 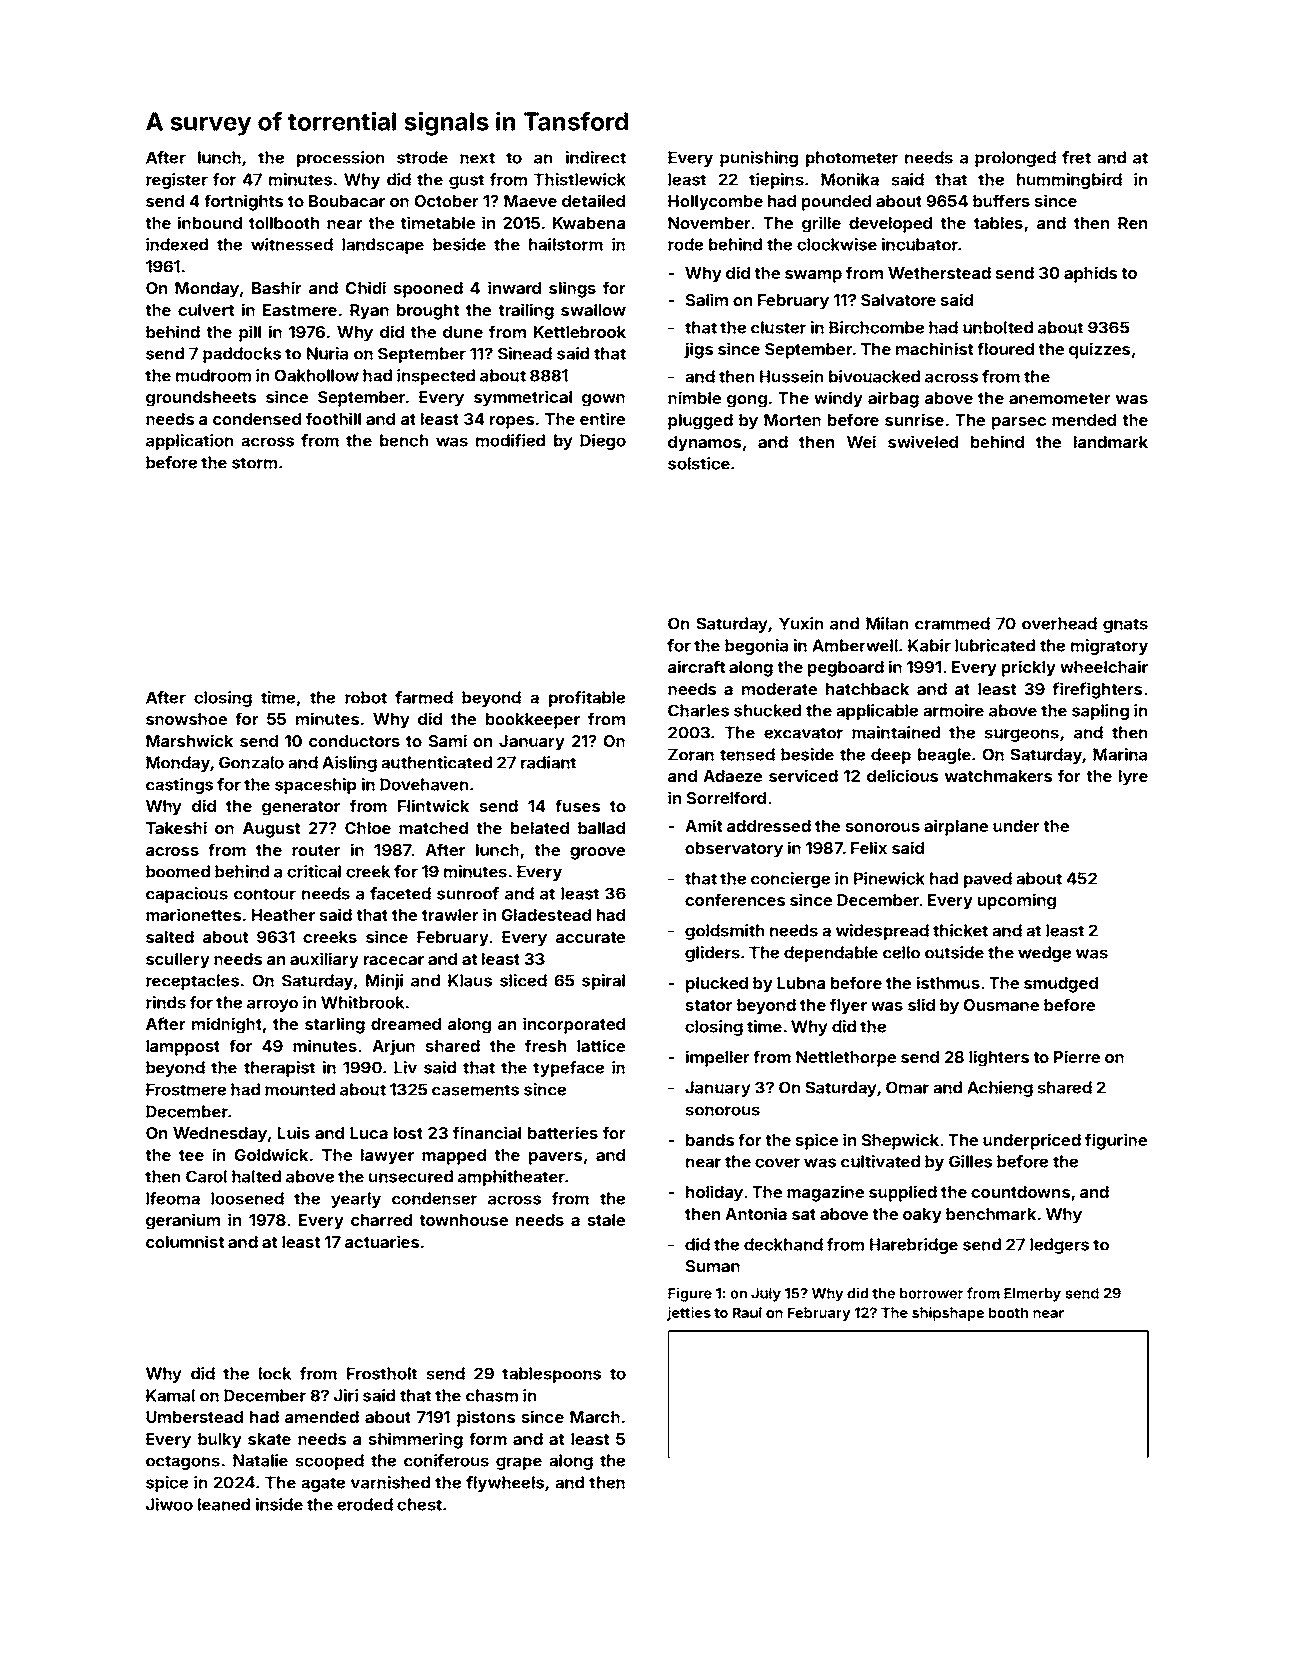 What do you see at coordinates (366, 697) in the image?
I see `robot` at bounding box center [366, 697].
